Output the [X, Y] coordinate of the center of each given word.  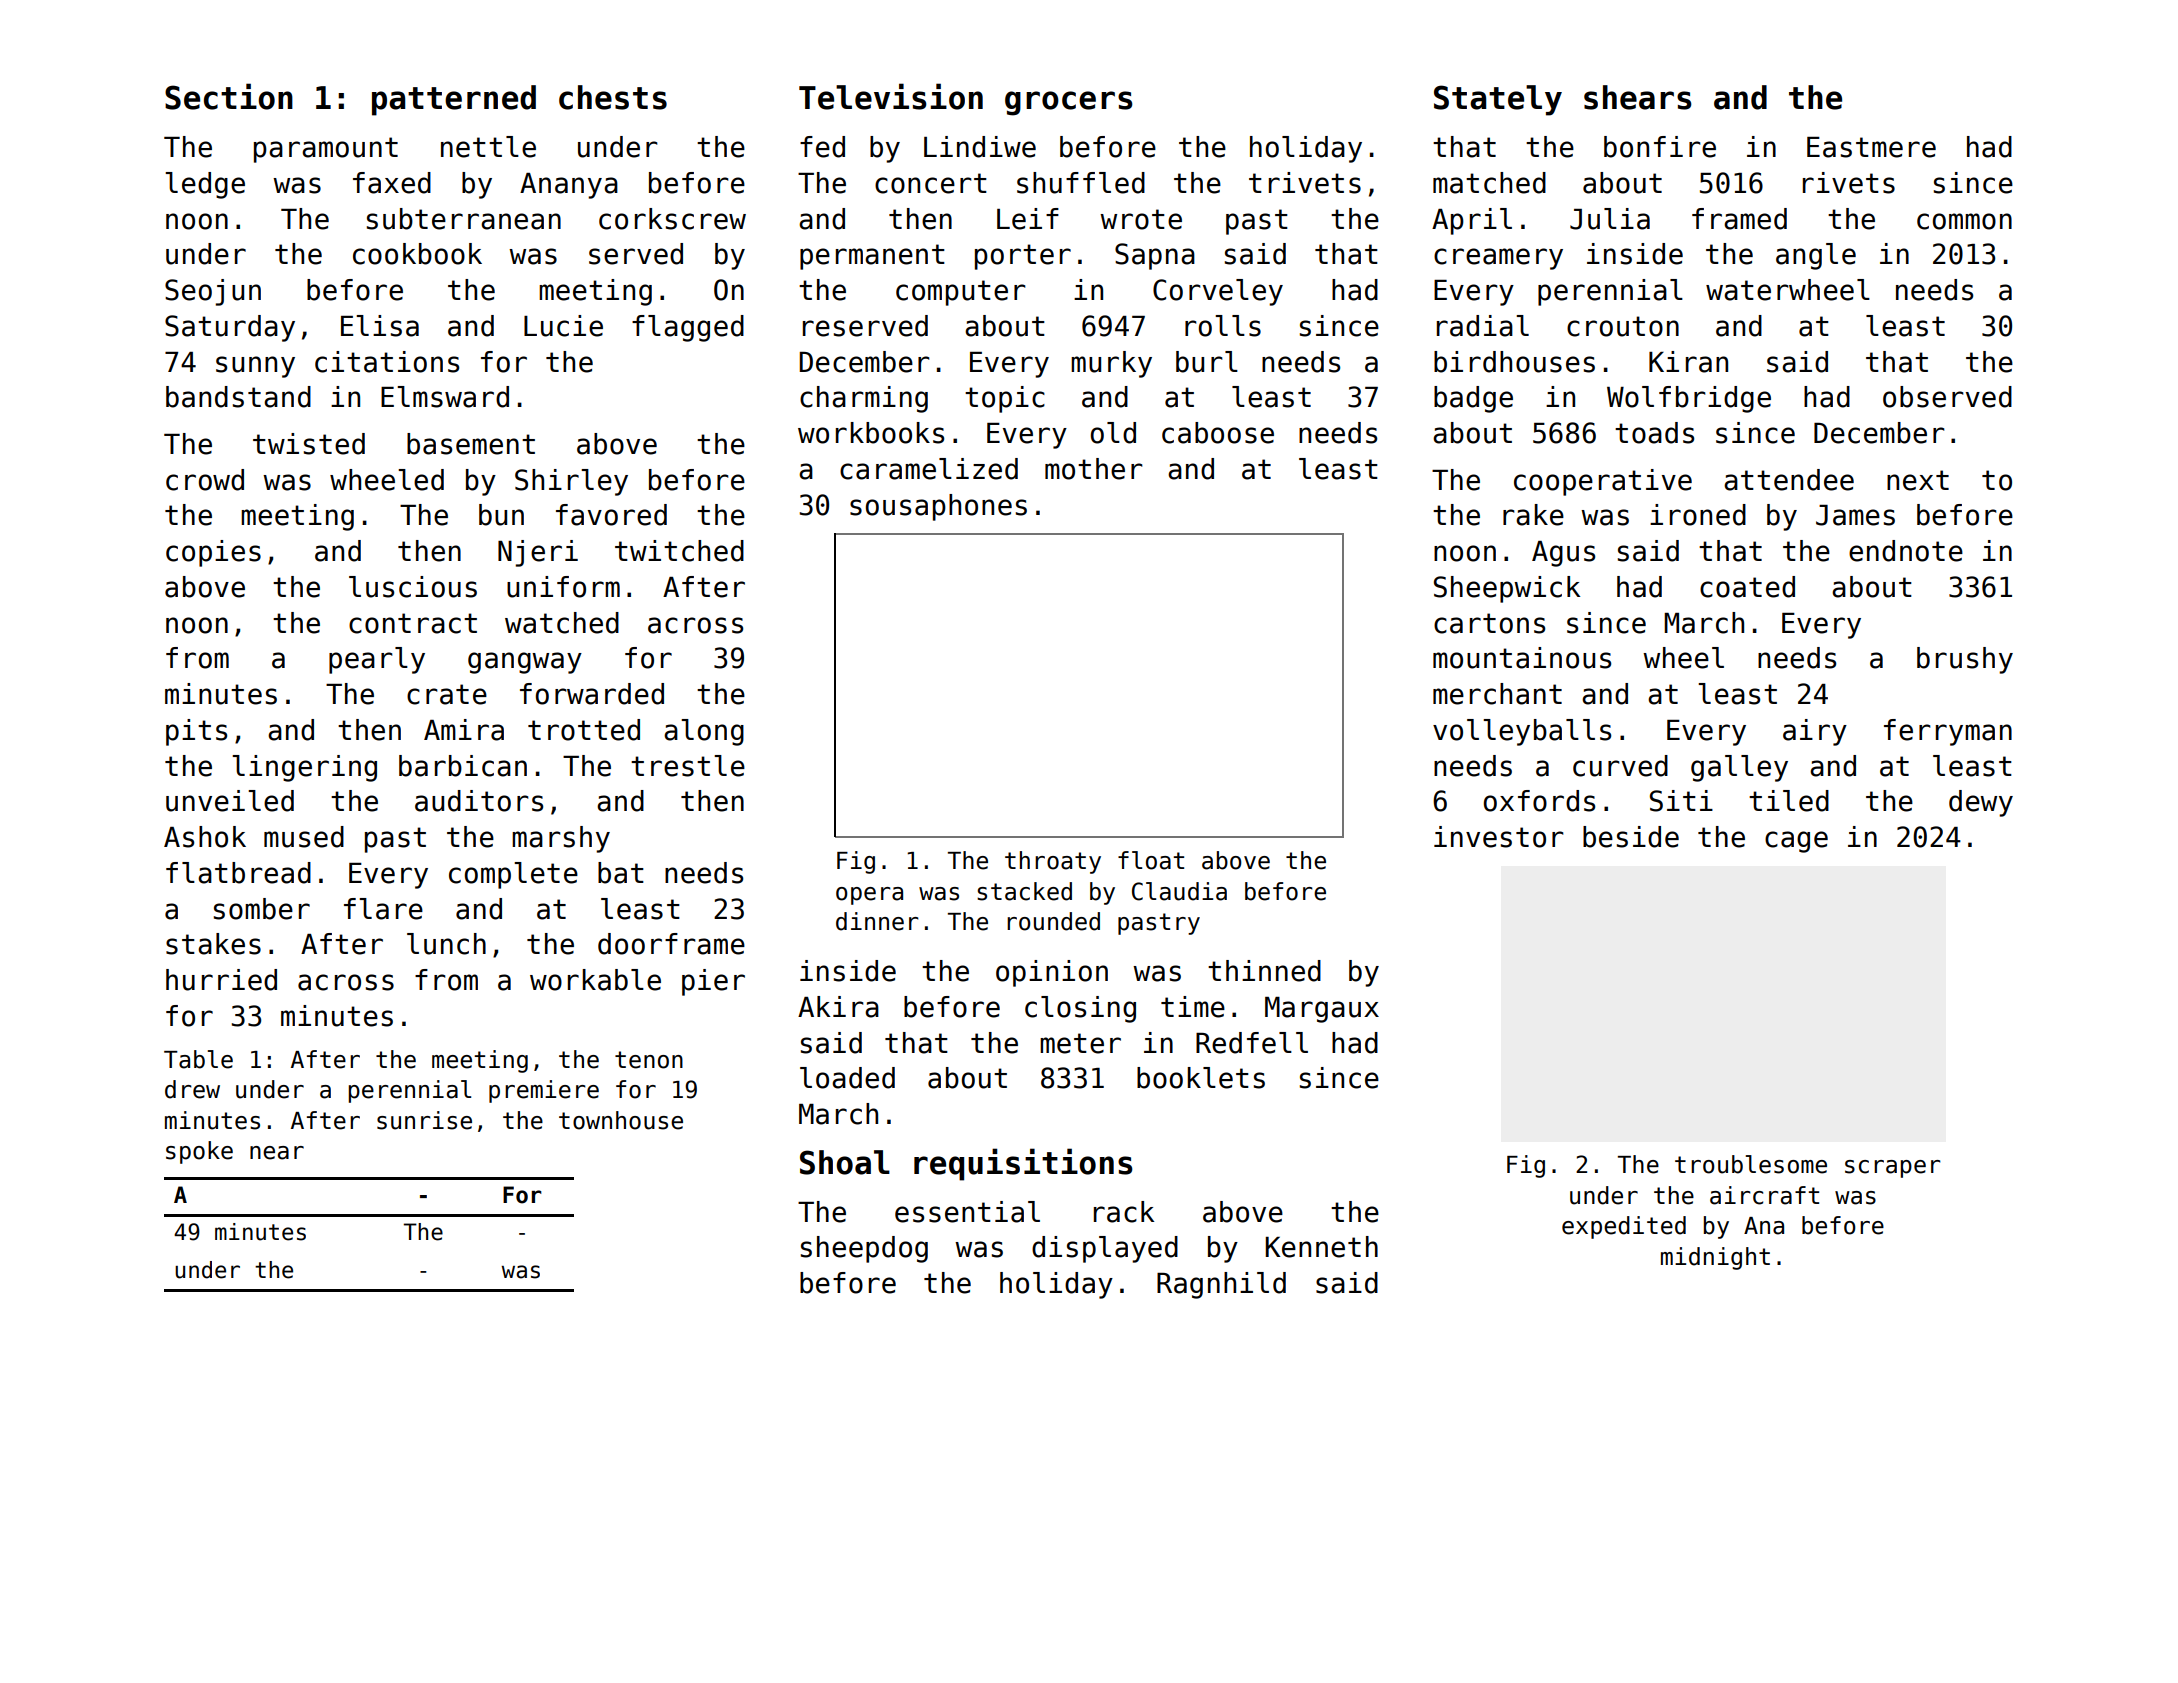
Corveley [1218, 292]
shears [1638, 97]
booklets [1201, 1078]
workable [595, 980]
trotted [584, 730]
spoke [199, 1152]
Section [229, 96]
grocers [1069, 103]
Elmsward [445, 397]
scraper [1893, 1169]
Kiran [1688, 362]
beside [1631, 837]
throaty [1053, 862]
